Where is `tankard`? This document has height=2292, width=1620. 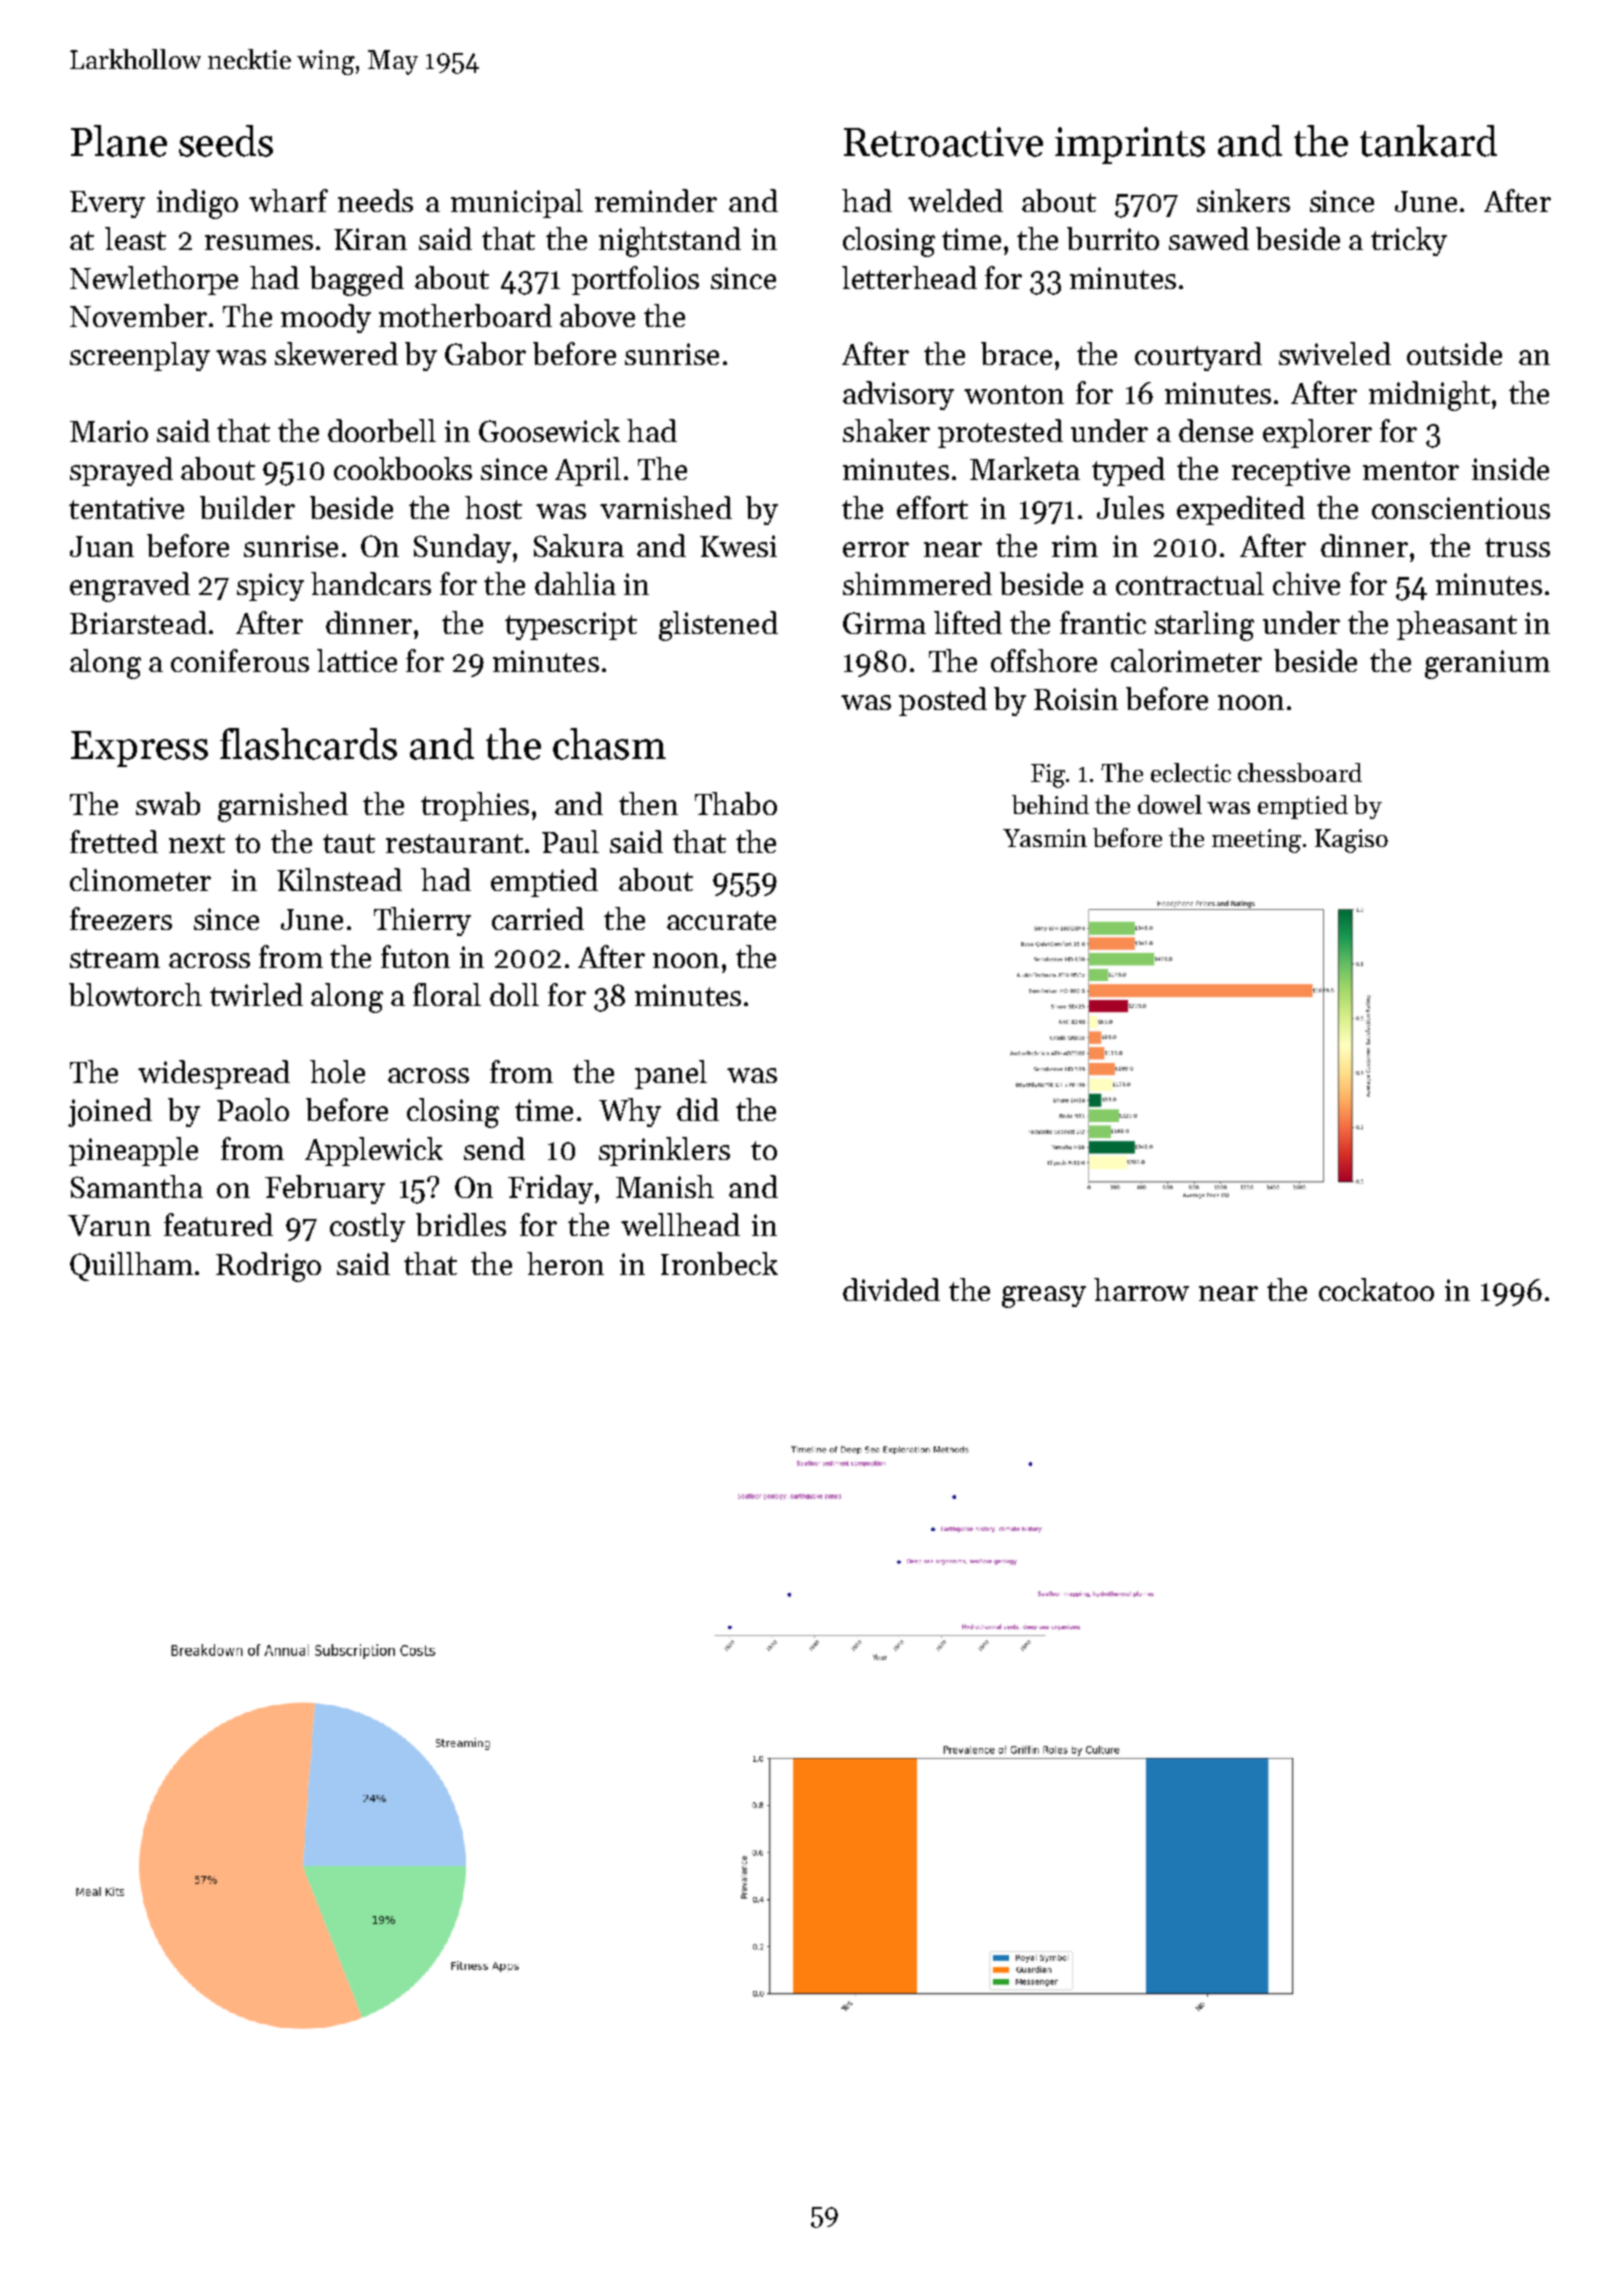 tankard is located at coordinates (1428, 141).
